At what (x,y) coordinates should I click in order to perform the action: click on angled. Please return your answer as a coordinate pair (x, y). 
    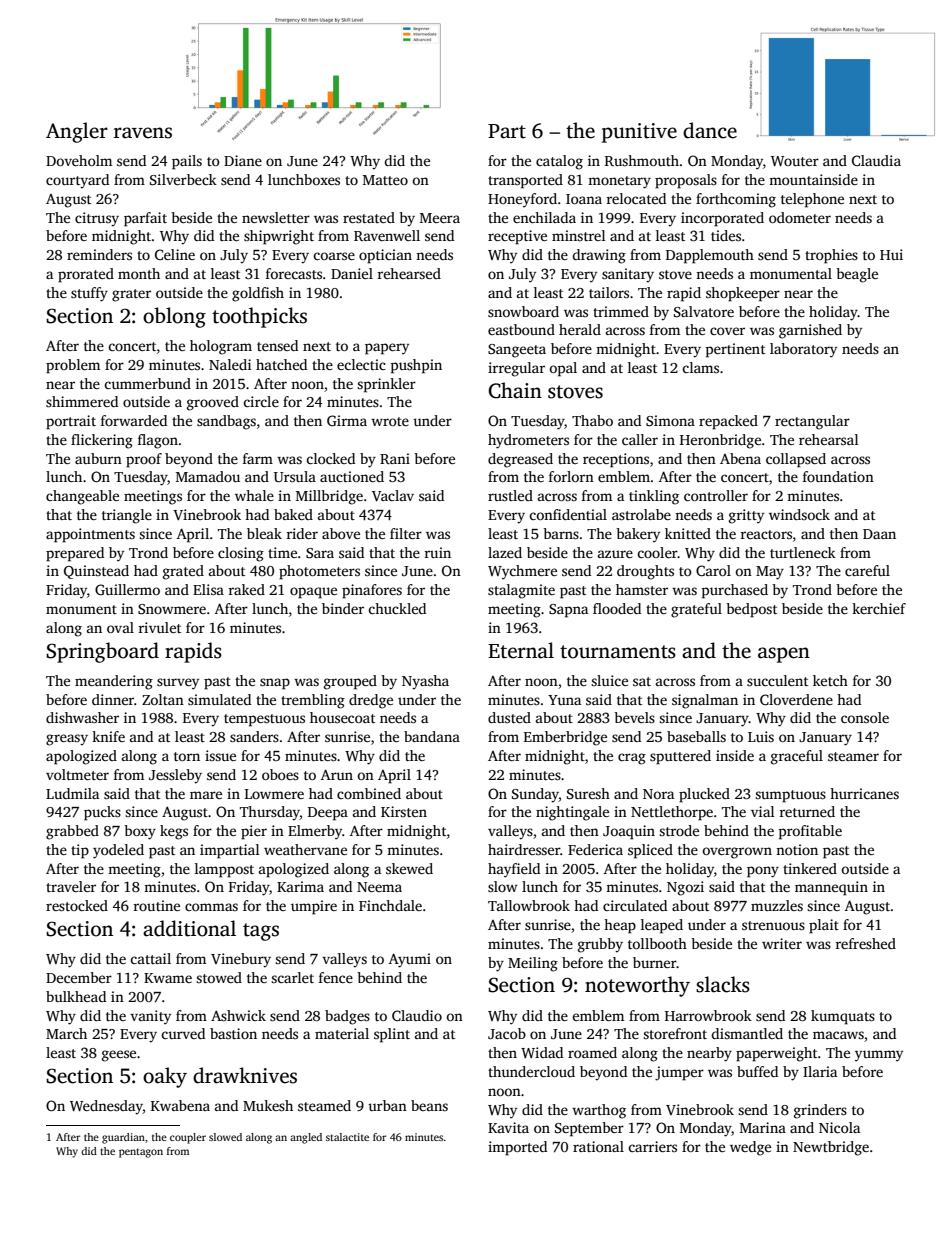
    Looking at the image, I should click on (306, 1138).
